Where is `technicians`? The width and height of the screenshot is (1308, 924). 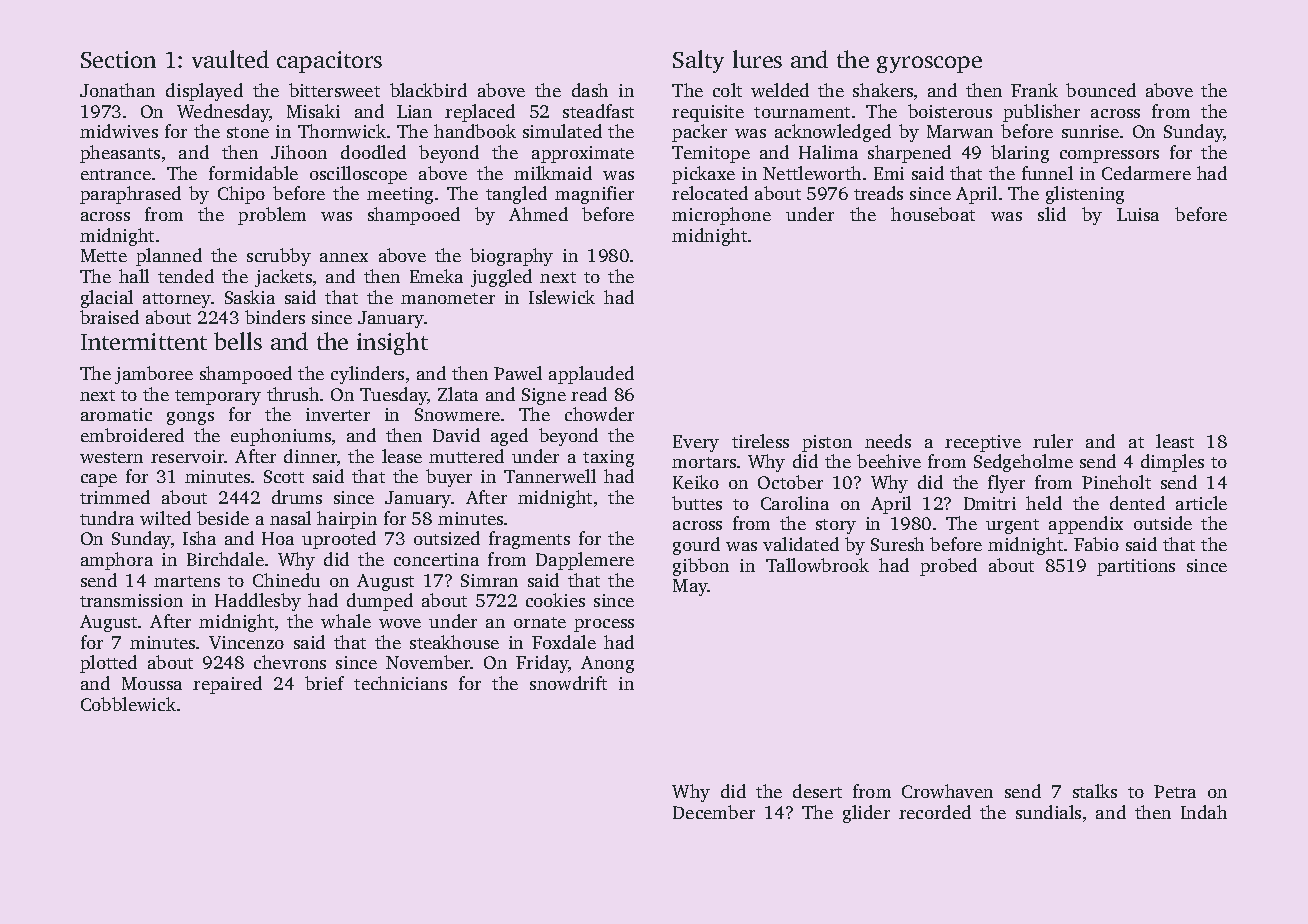
technicians is located at coordinates (400, 683).
